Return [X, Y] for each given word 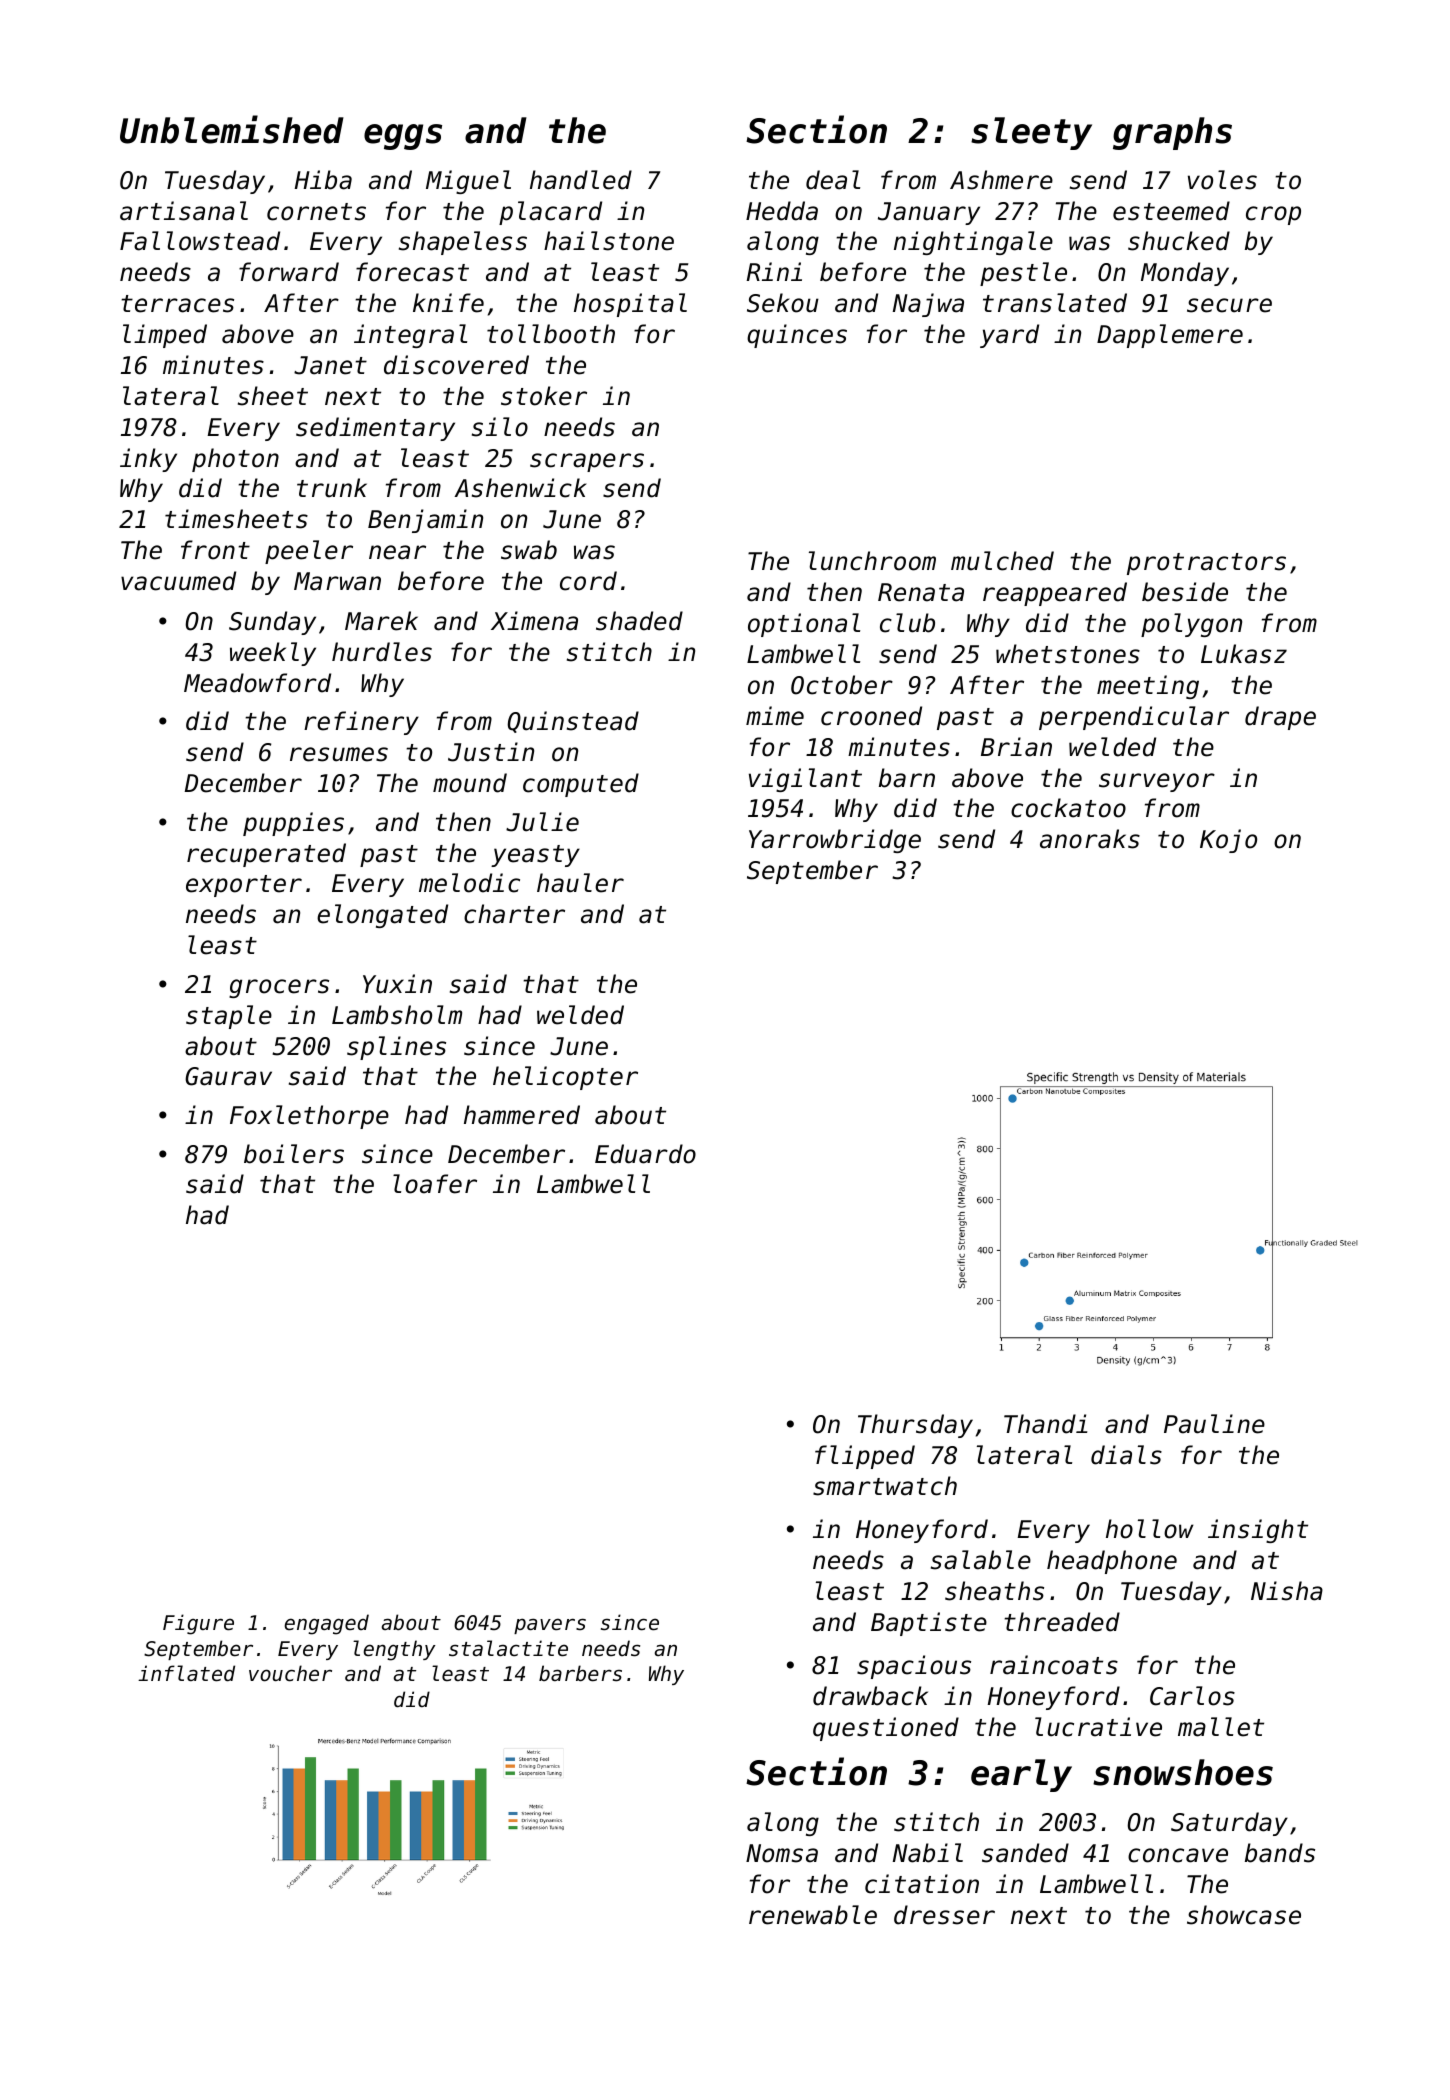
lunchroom [872, 561]
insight [1258, 1531]
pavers [550, 1626]
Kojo [1228, 841]
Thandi [1045, 1424]
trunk [332, 488]
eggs [403, 137]
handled [581, 180]
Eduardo [645, 1154]
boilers [294, 1154]
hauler [580, 883]
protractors [1206, 564]
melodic [469, 883]
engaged [327, 1624]
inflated [186, 1673]
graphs [1172, 133]
